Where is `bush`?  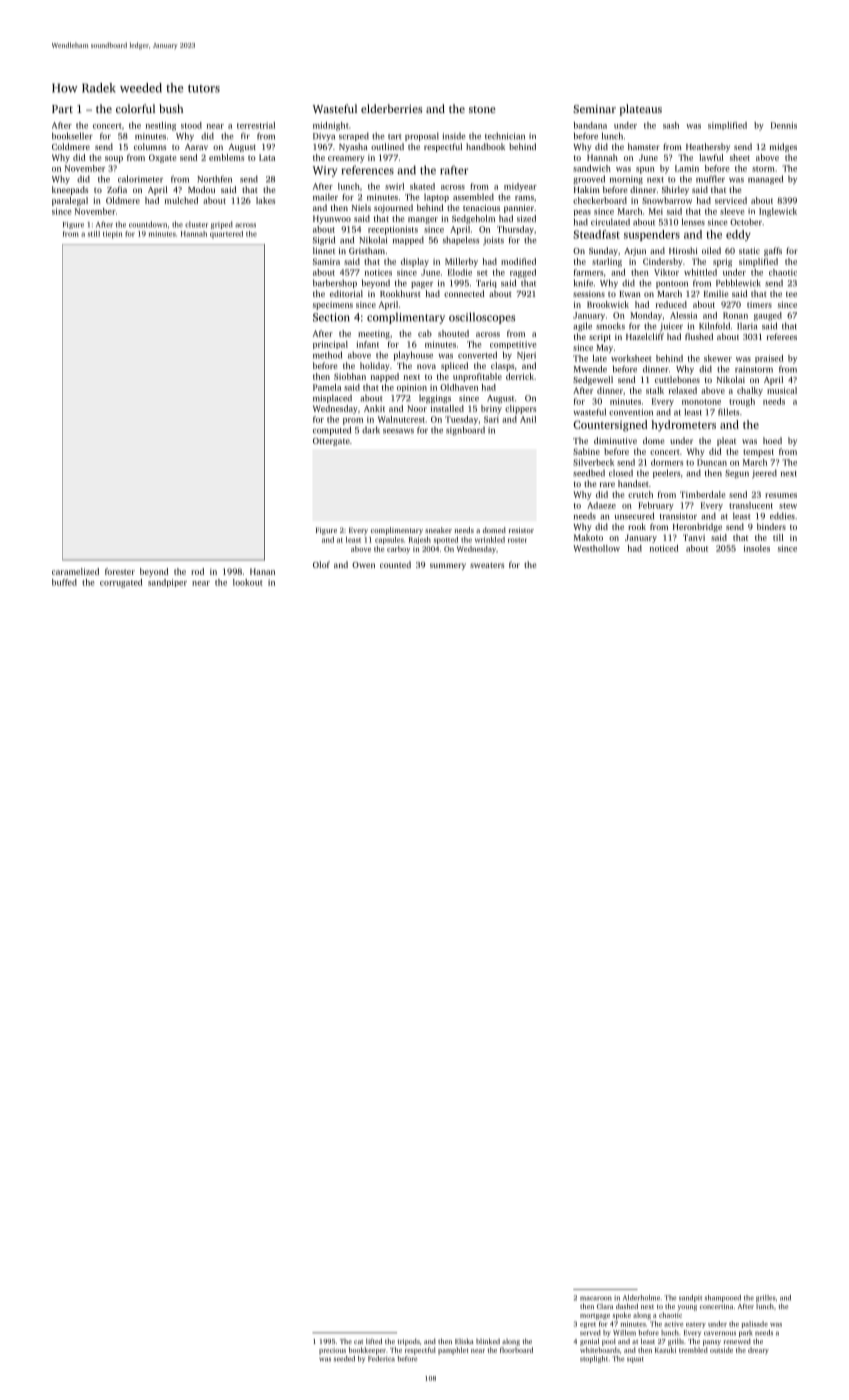 bush is located at coordinates (171, 108).
